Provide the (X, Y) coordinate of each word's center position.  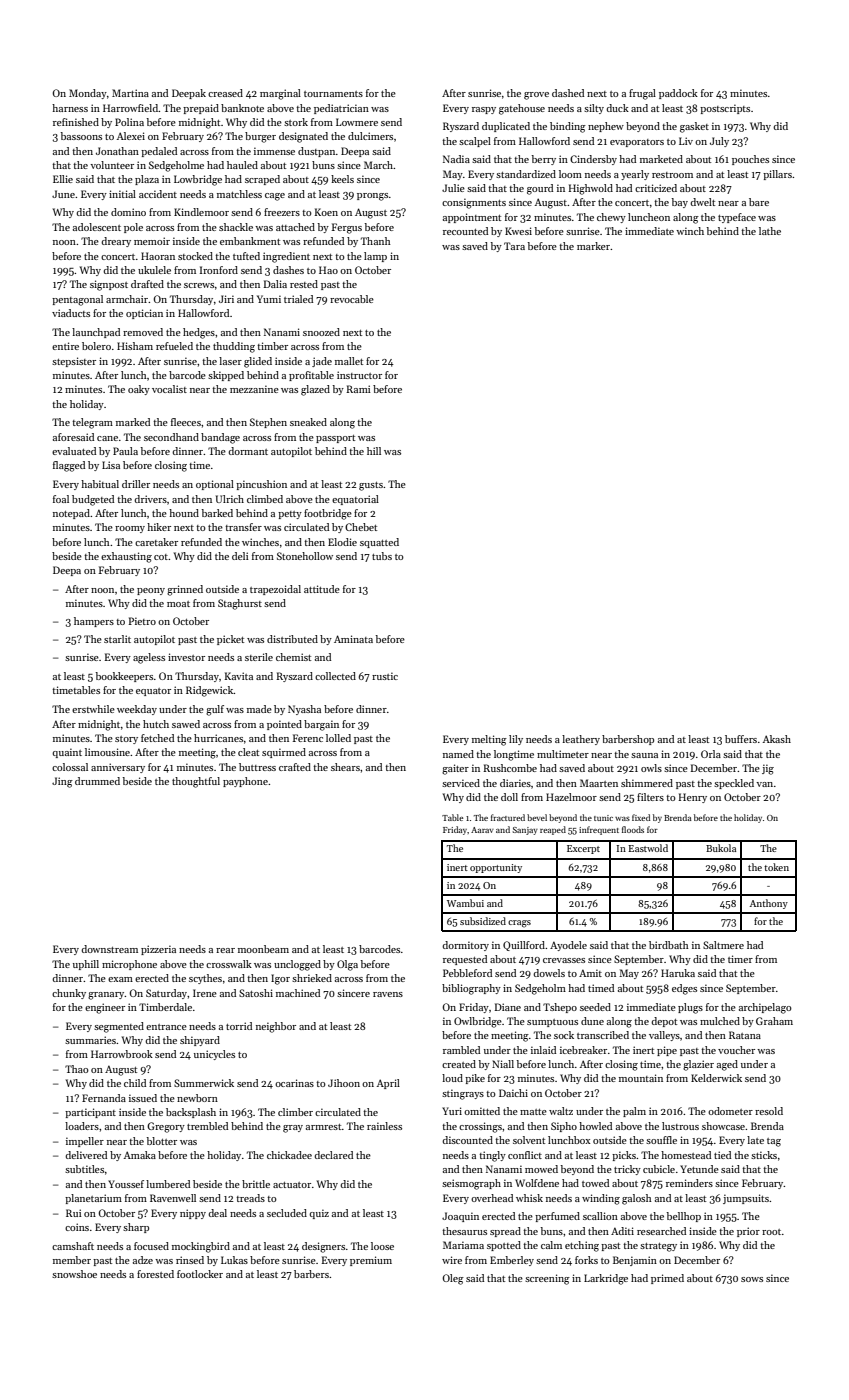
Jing (62, 782)
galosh (637, 1199)
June (63, 194)
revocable (352, 299)
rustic (385, 676)
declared (333, 1155)
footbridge (328, 514)
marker (593, 246)
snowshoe (74, 1274)
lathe (770, 231)
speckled (734, 784)
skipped (226, 376)
